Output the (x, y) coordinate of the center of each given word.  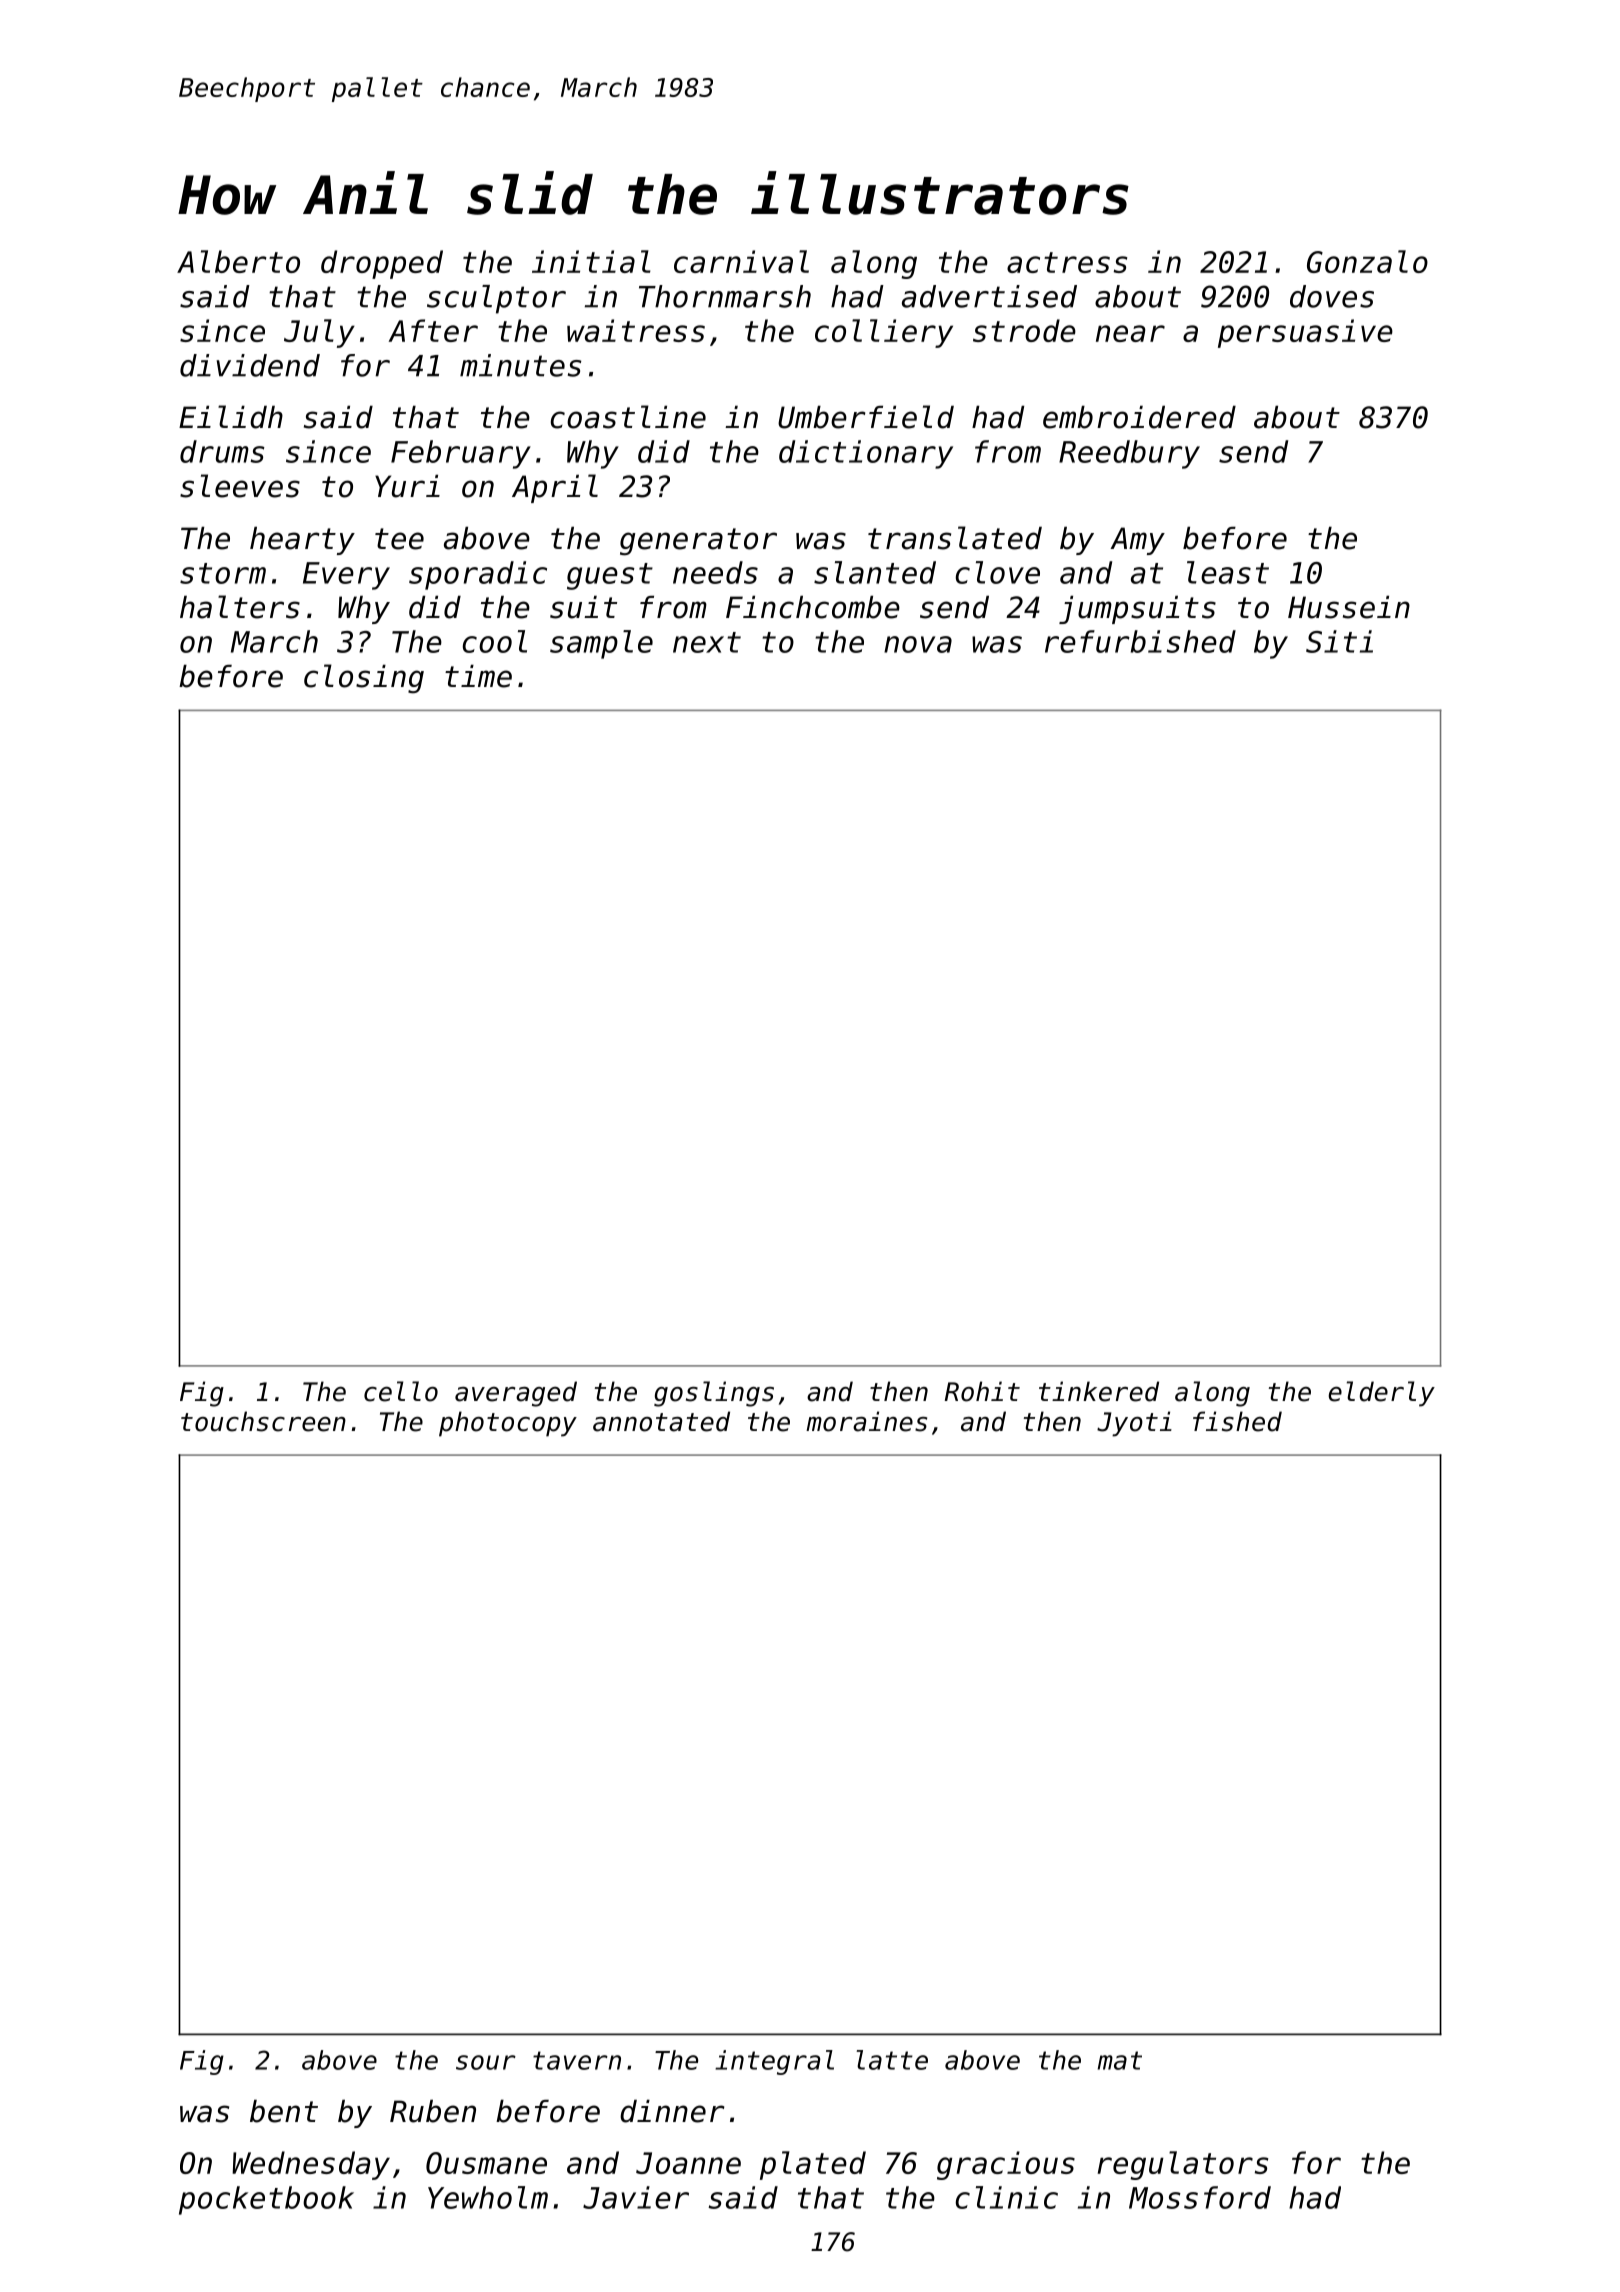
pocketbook (266, 2200)
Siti (1339, 641)
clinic (1007, 2197)
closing (364, 679)
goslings (714, 1394)
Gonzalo (1367, 261)
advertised (989, 296)
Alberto (238, 261)
